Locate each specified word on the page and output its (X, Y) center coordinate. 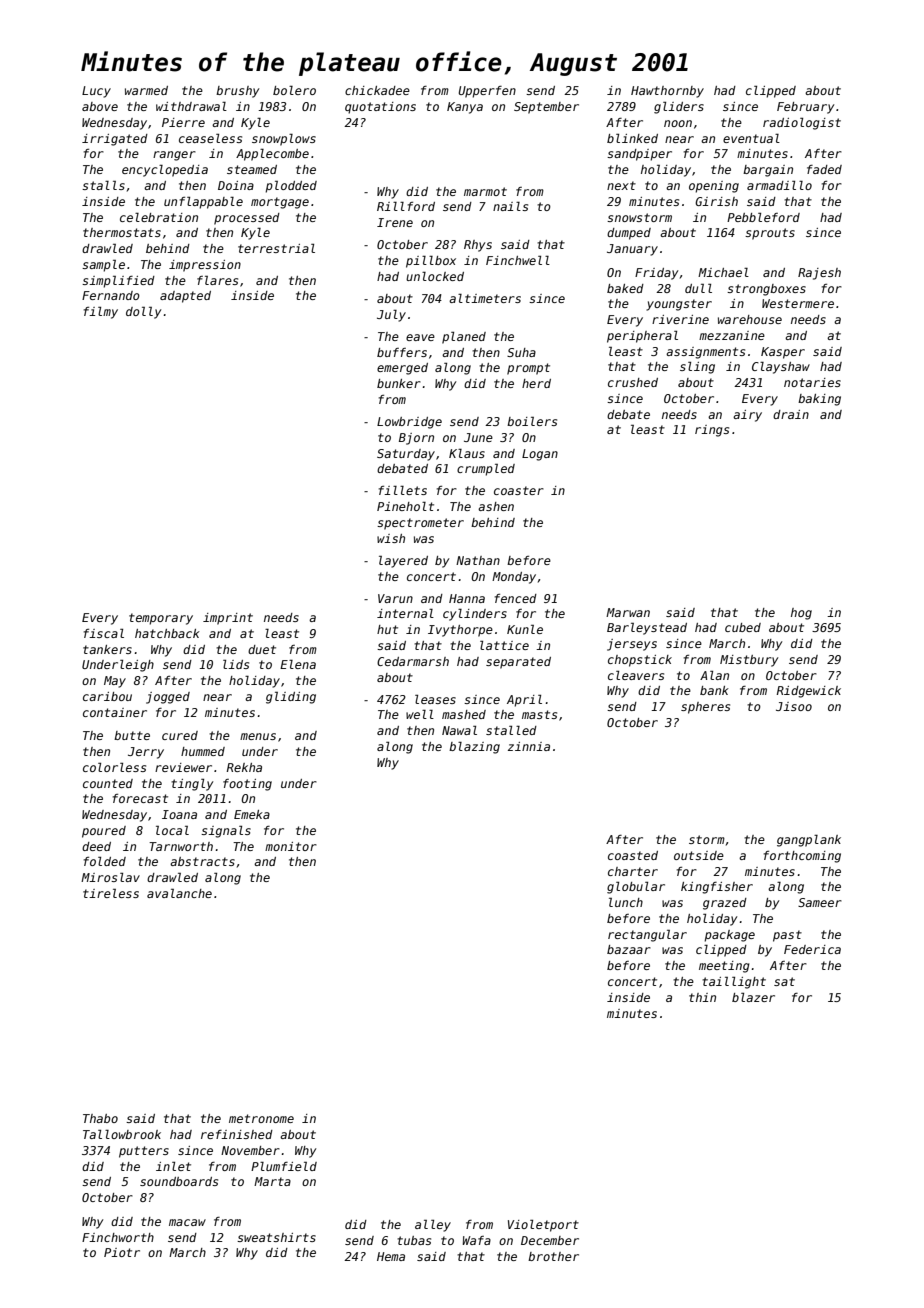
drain (791, 414)
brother (553, 1256)
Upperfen (487, 92)
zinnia (529, 746)
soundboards (179, 1181)
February (805, 108)
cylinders (475, 615)
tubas (414, 1240)
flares (217, 280)
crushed (633, 382)
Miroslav (110, 877)
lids (236, 664)
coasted (633, 855)
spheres (705, 708)
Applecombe (272, 155)
